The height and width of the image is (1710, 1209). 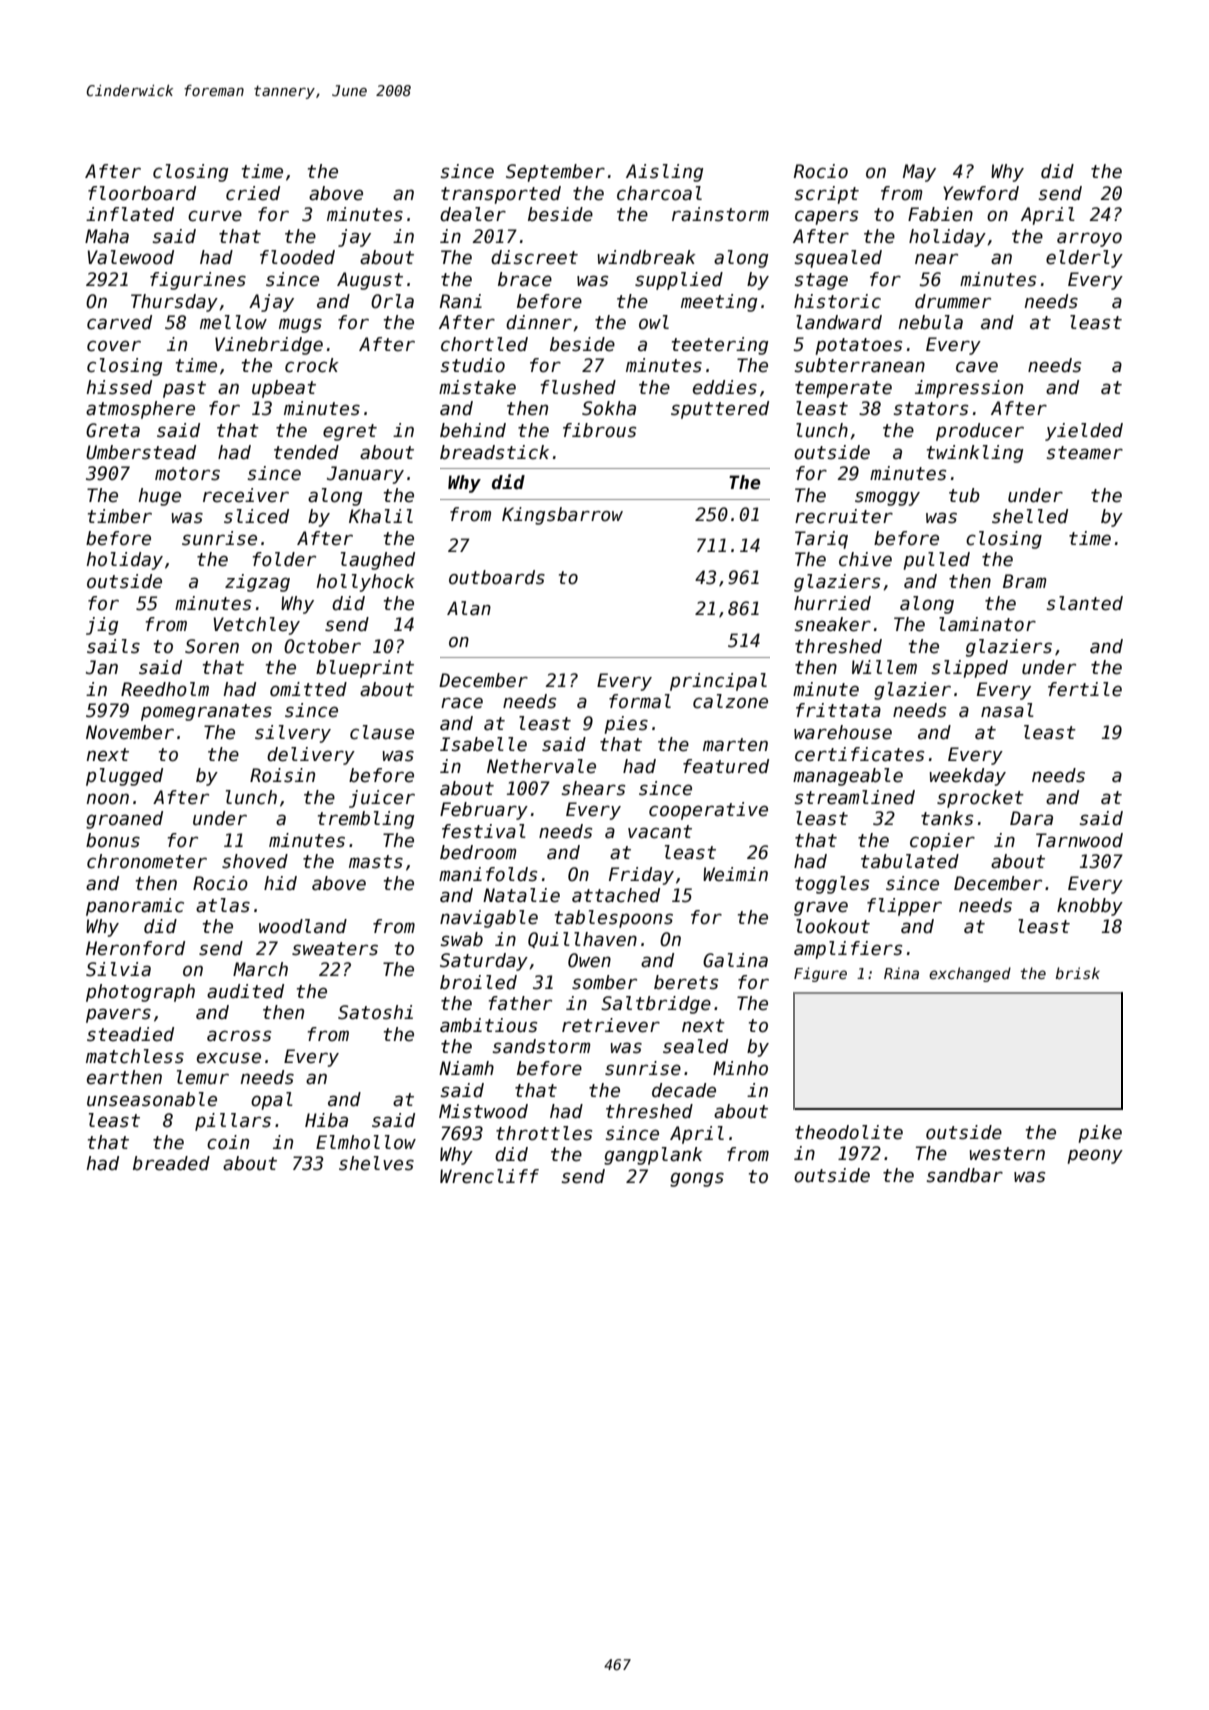 What do you see at coordinates (135, 907) in the image?
I see `panoramic` at bounding box center [135, 907].
